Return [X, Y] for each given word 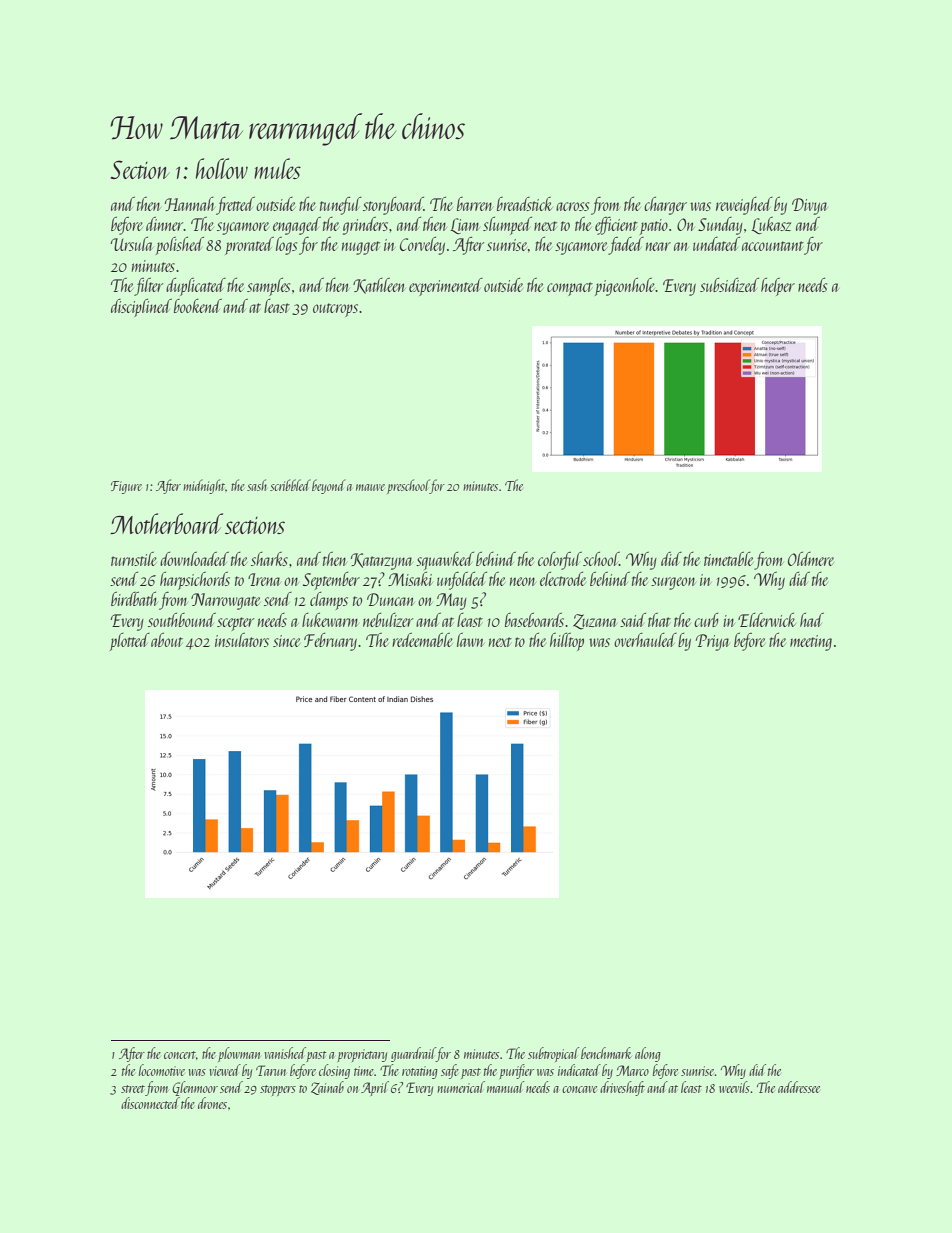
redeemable [422, 640]
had [812, 620]
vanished [285, 1053]
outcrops [335, 310]
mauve [370, 487]
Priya [712, 642]
